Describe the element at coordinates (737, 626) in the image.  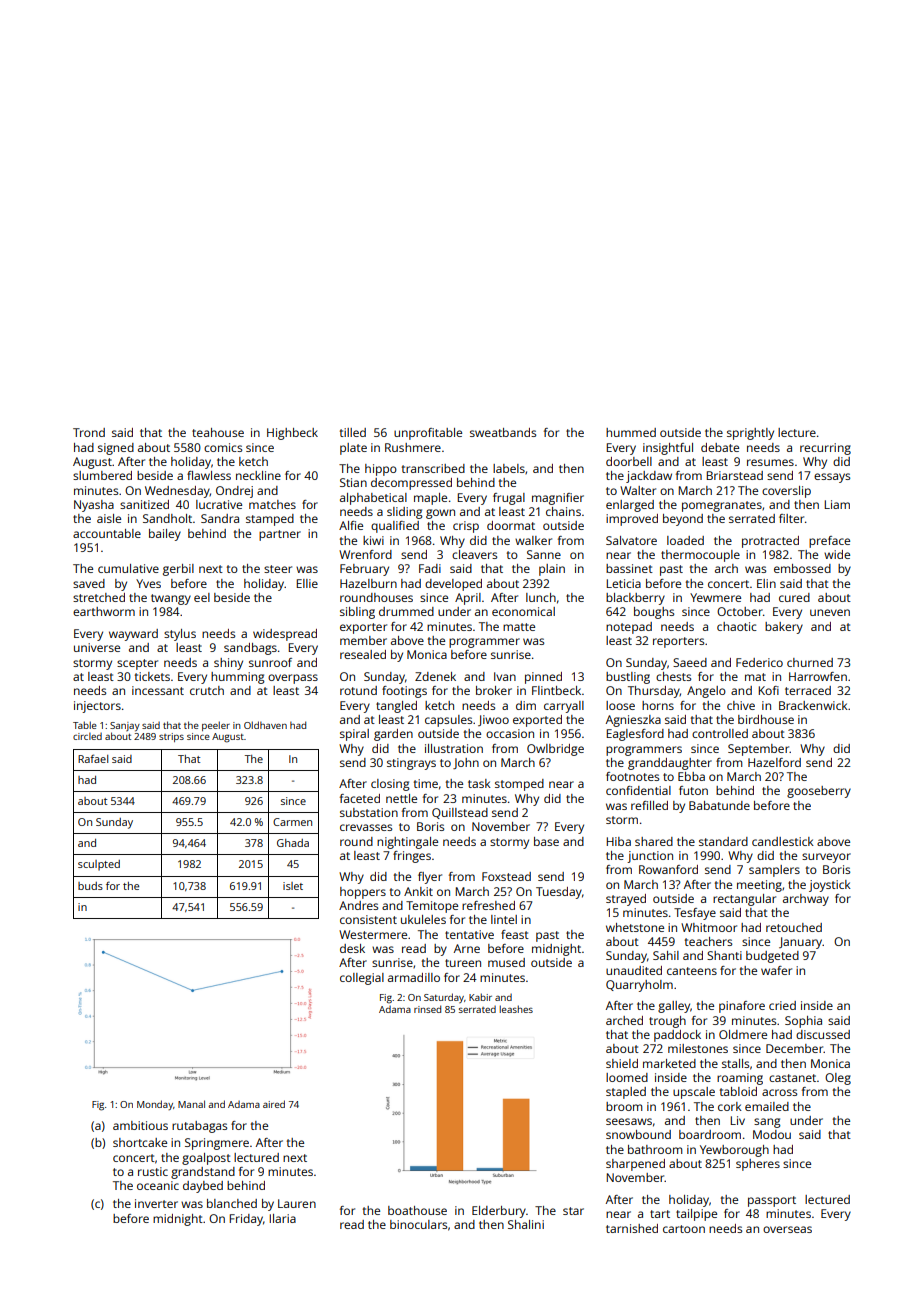
I see `chaotic` at that location.
